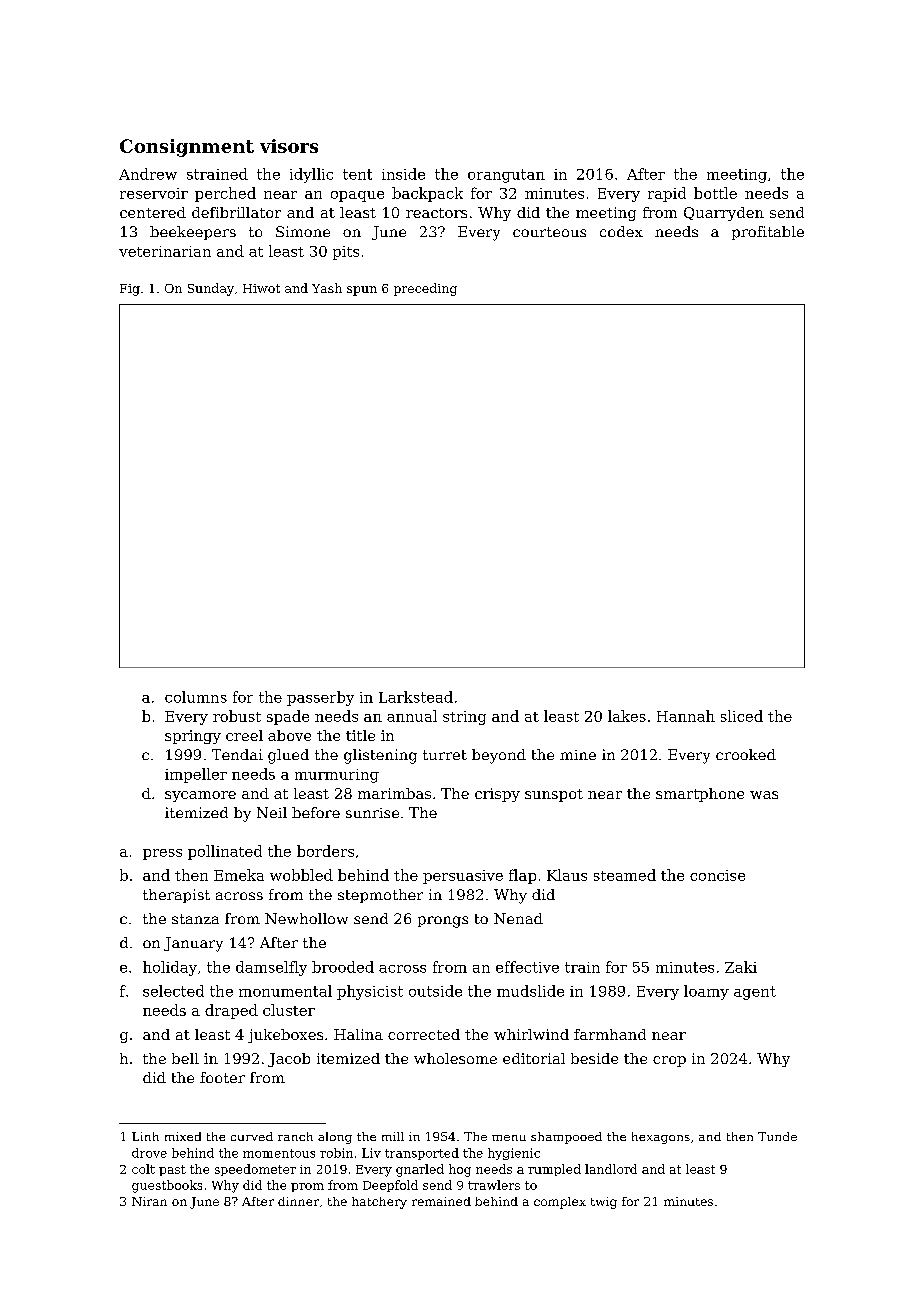 The image size is (924, 1314). I want to click on twig, so click(604, 1203).
